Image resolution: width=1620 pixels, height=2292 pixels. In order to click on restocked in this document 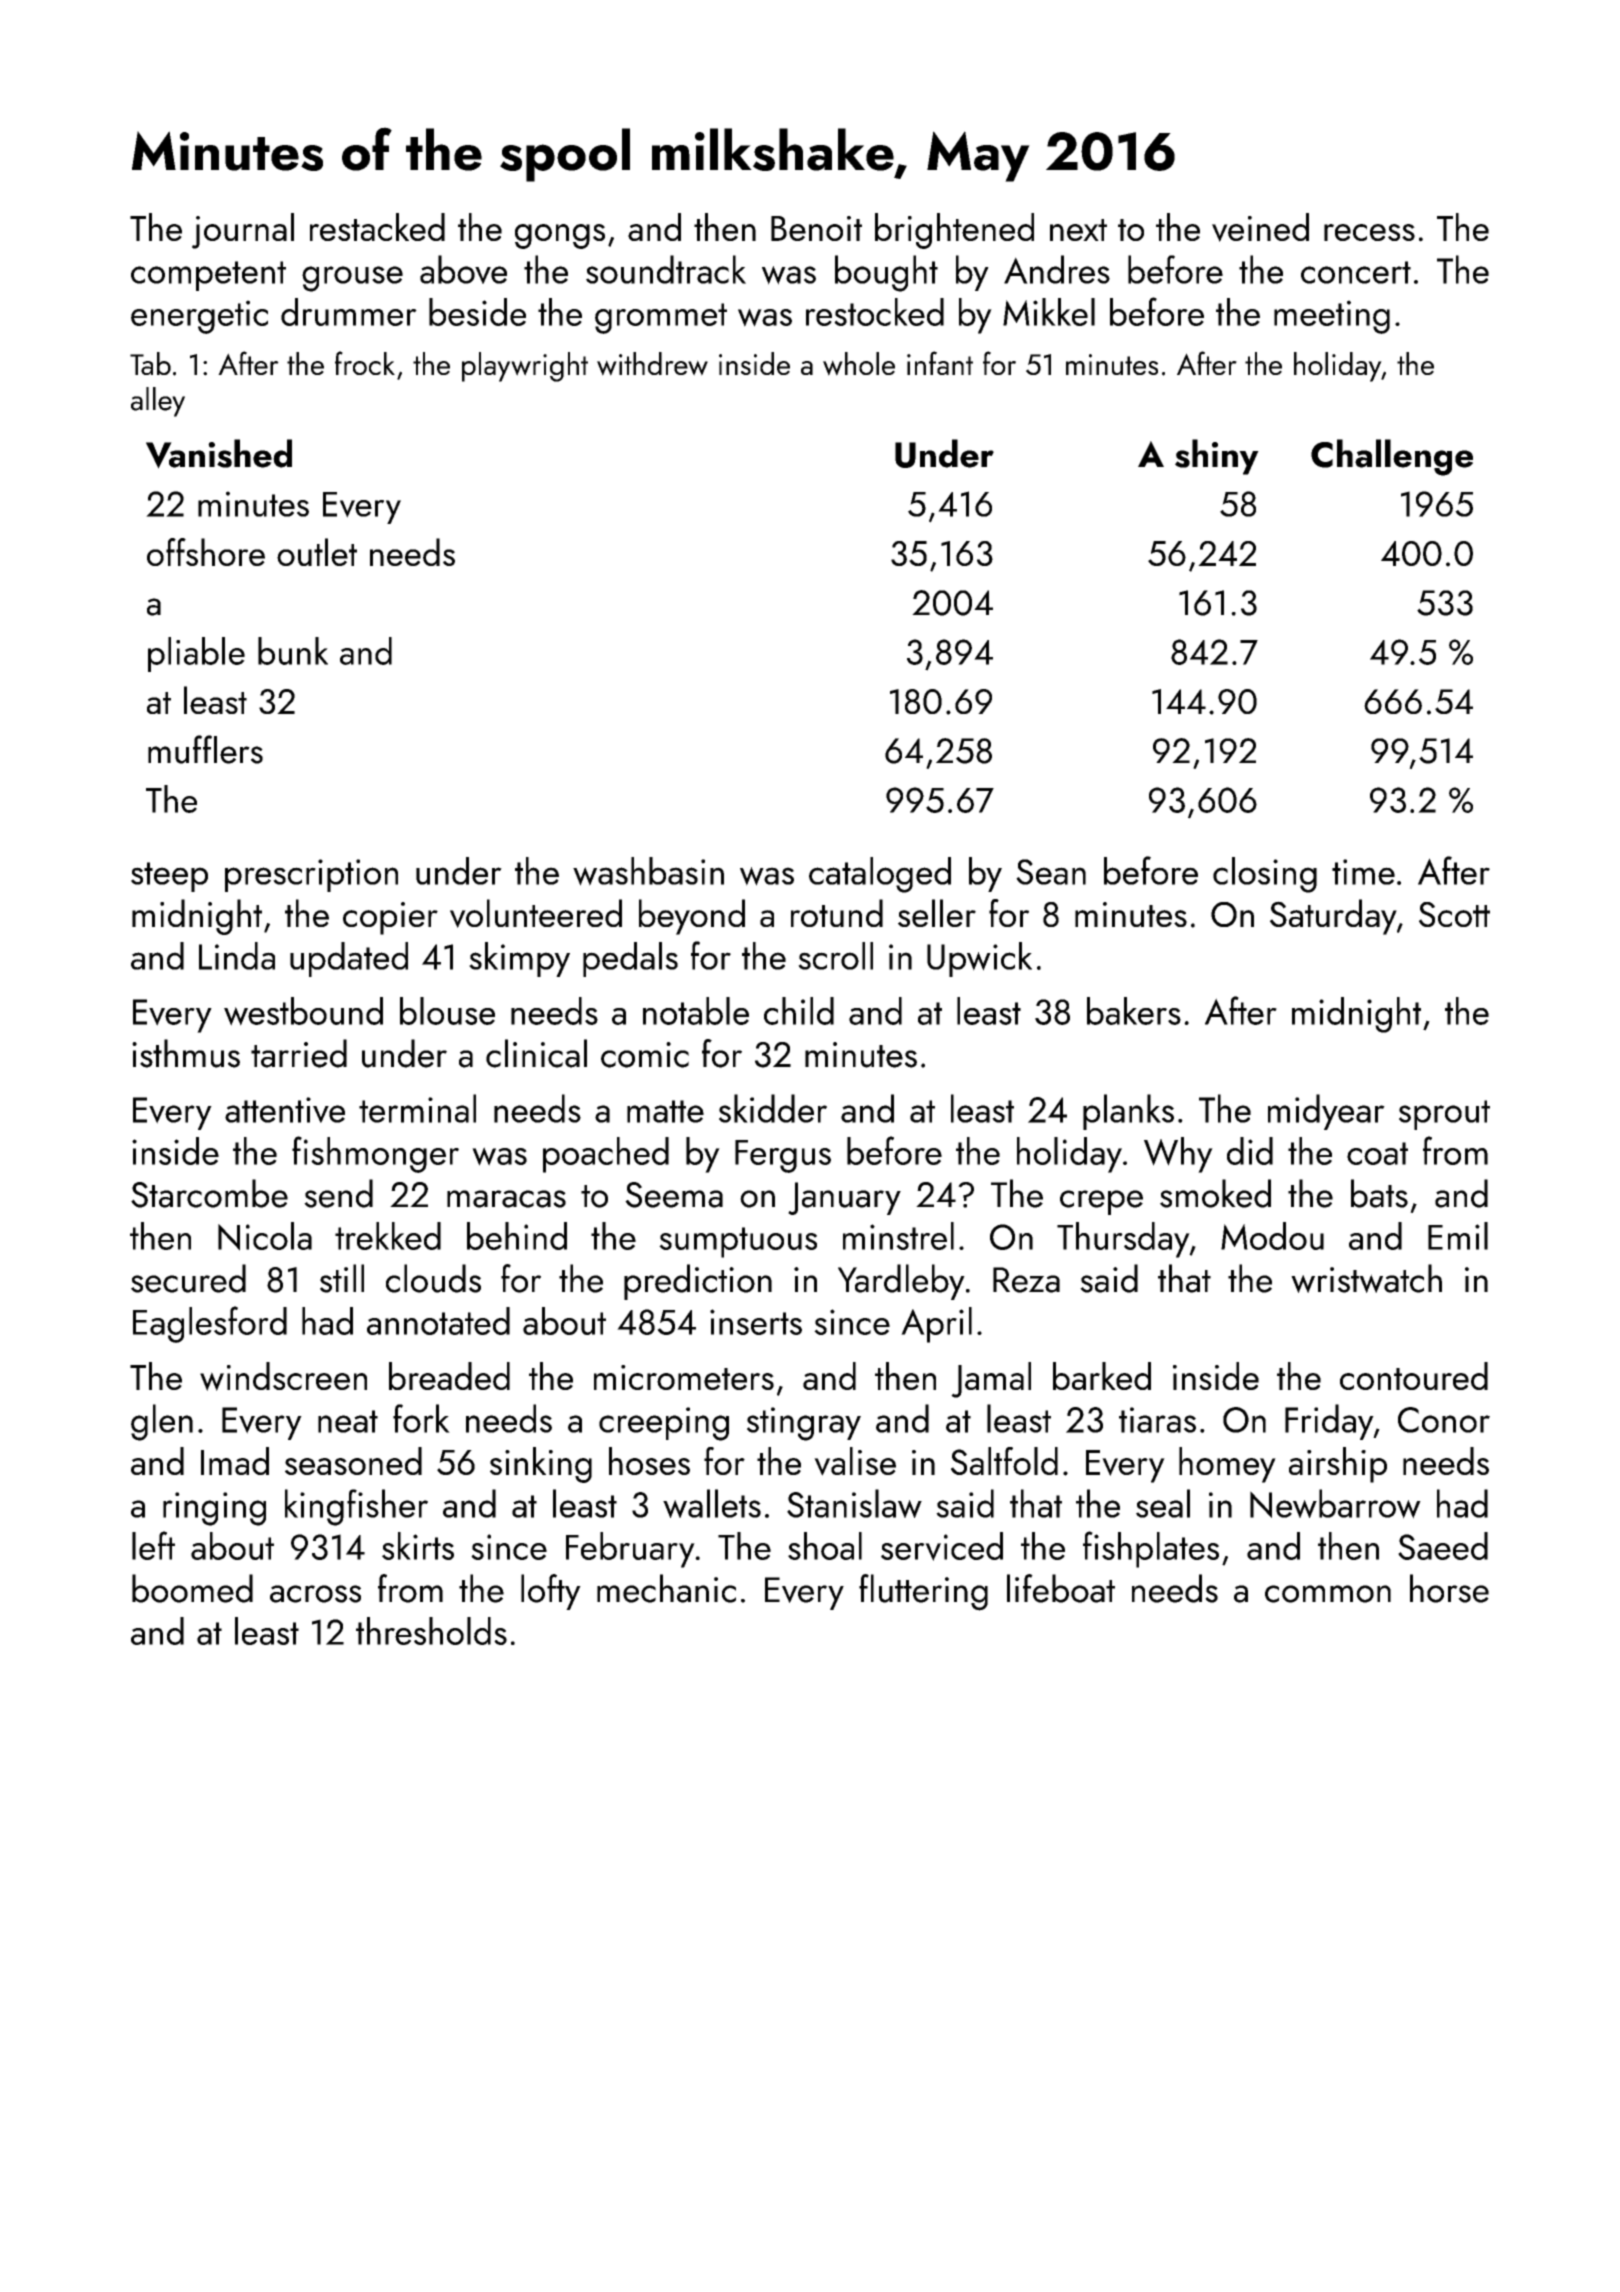, I will do `click(875, 312)`.
